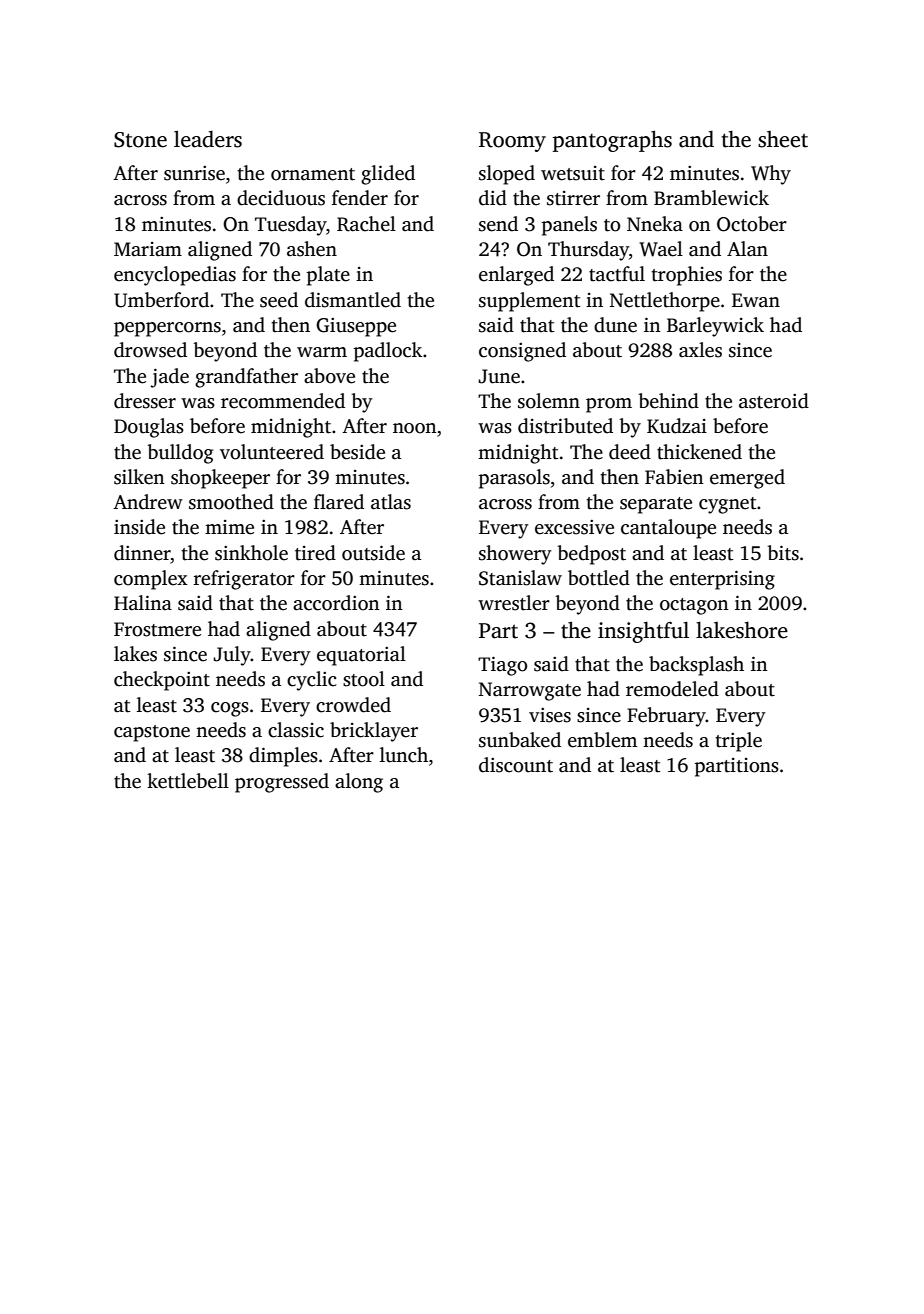 The height and width of the screenshot is (1314, 924). Describe the element at coordinates (514, 603) in the screenshot. I see `wrestler` at that location.
